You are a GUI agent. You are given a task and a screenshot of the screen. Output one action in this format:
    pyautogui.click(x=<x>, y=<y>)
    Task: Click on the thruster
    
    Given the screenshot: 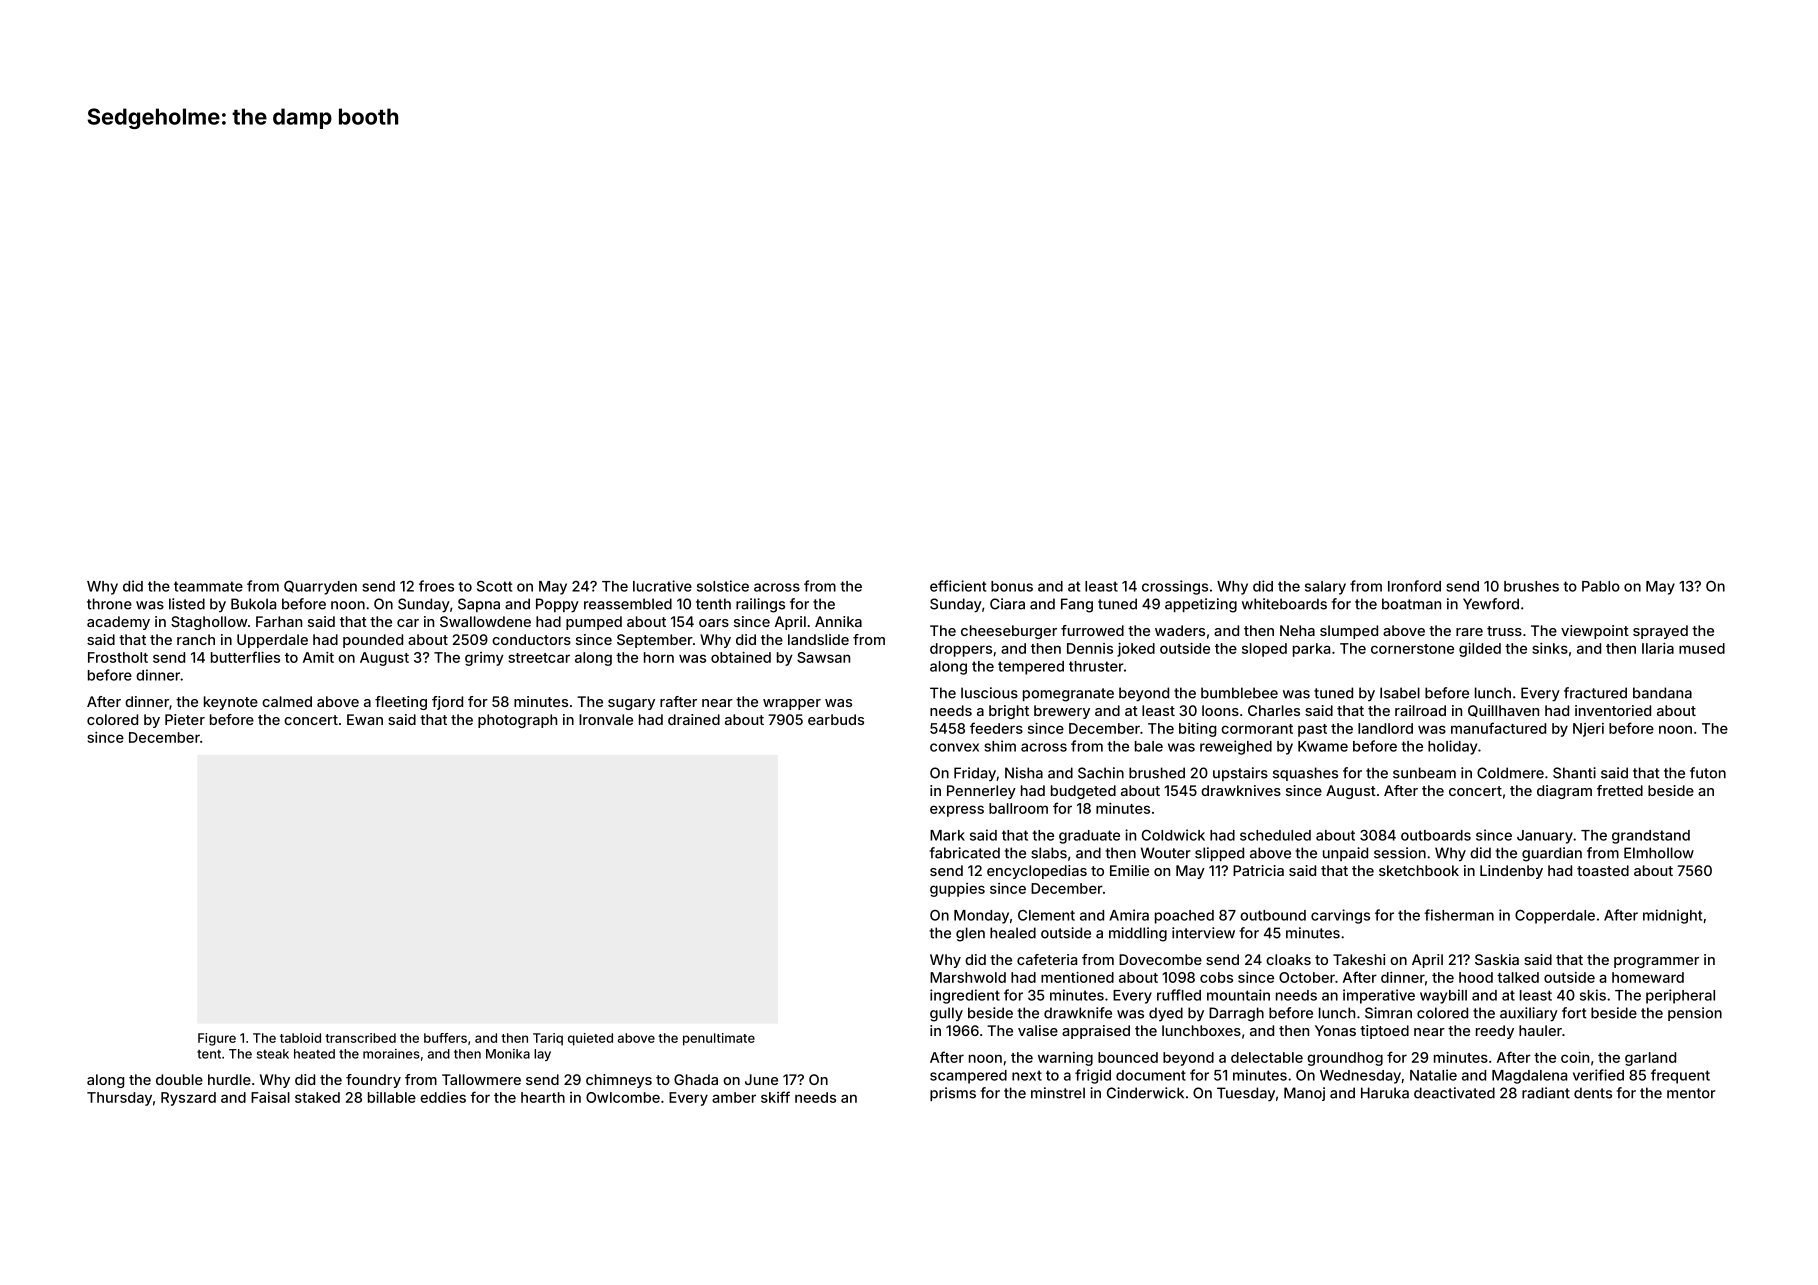 What is the action you would take?
    pyautogui.click(x=1096, y=666)
